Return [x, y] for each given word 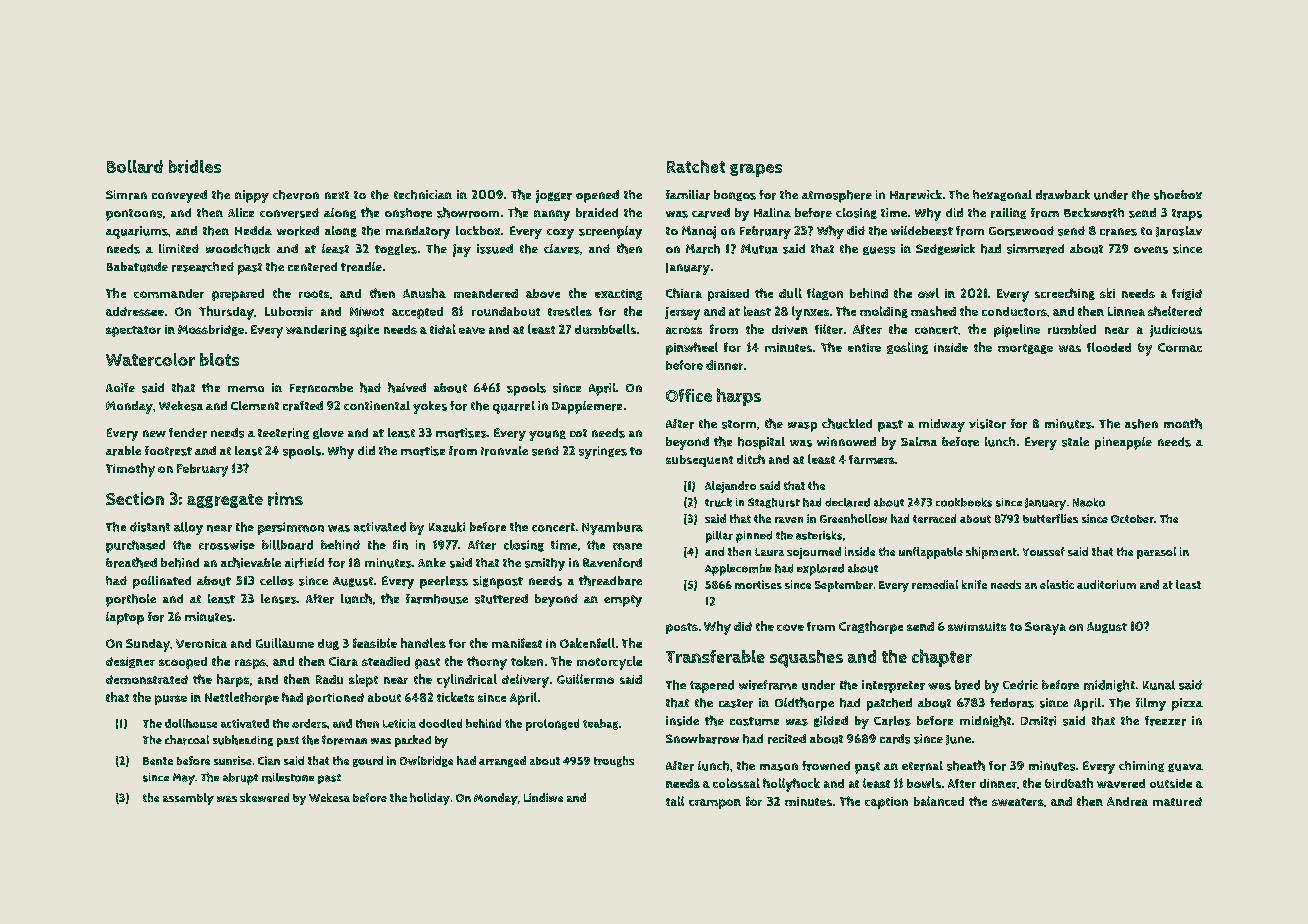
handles [423, 643]
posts [682, 628]
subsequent [699, 461]
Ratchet [696, 166]
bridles [195, 166]
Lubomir [289, 311]
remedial [935, 584]
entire [864, 347]
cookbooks [964, 502]
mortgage [1025, 349]
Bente [158, 761]
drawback [1063, 195]
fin [400, 545]
